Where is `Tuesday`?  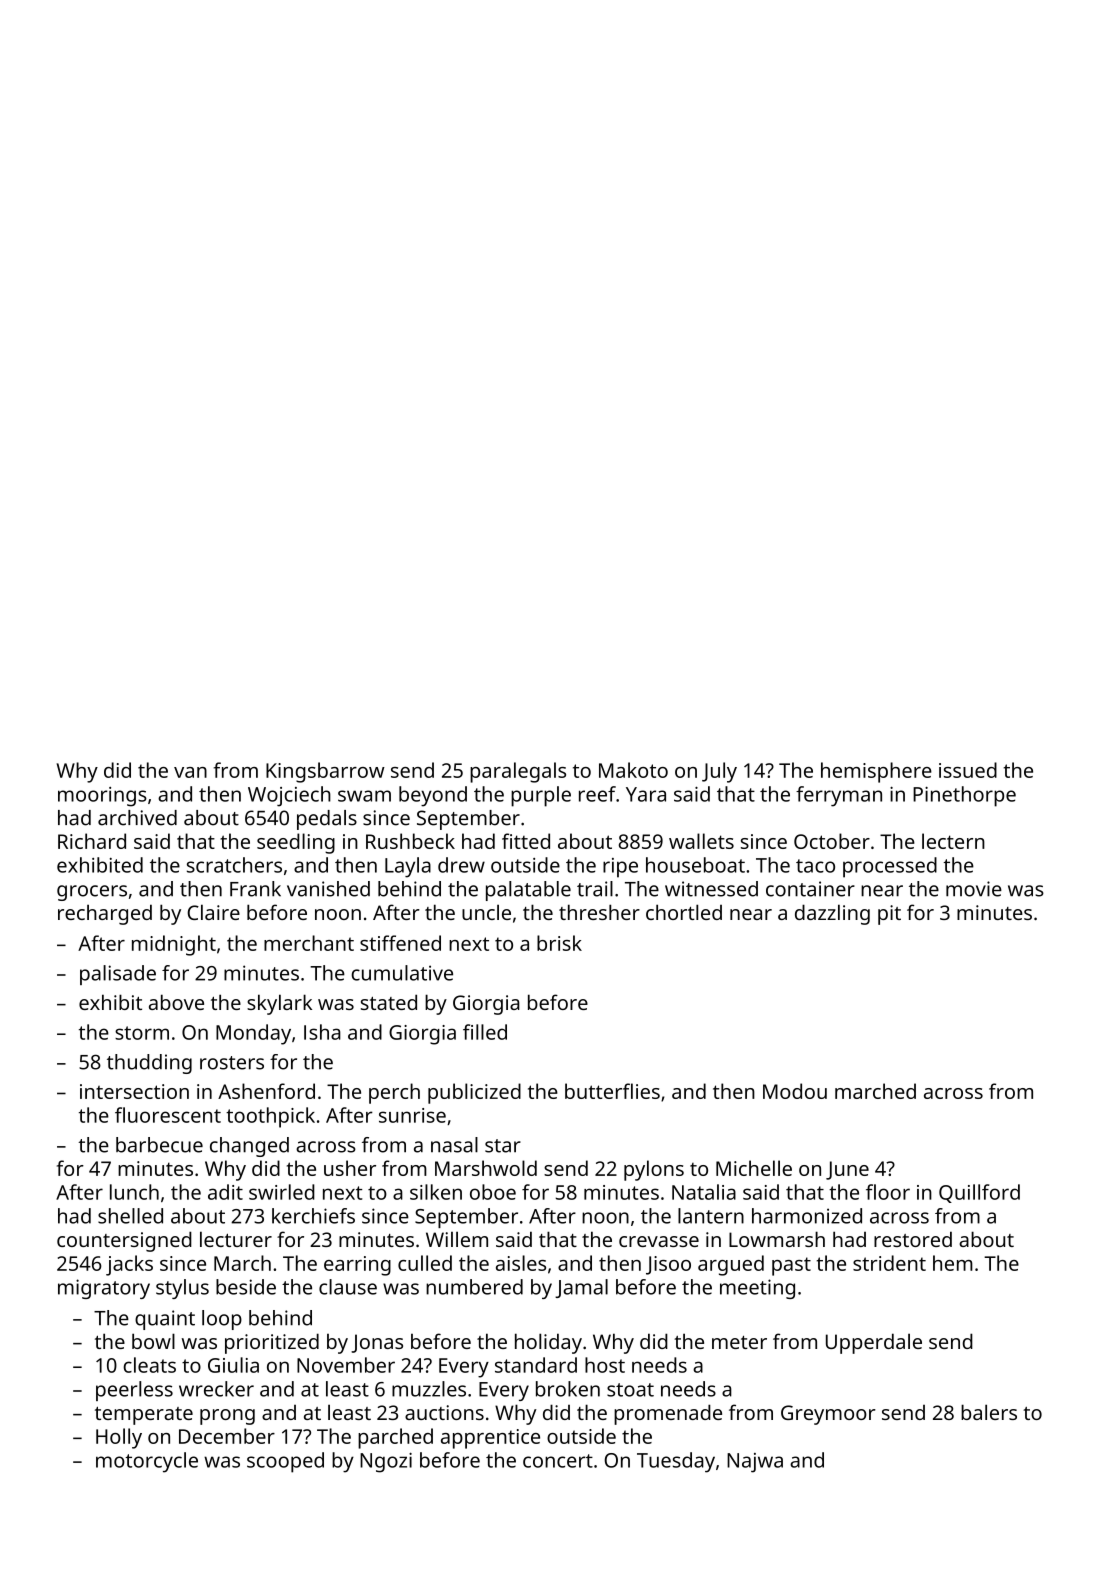 Tuesday is located at coordinates (676, 1462).
